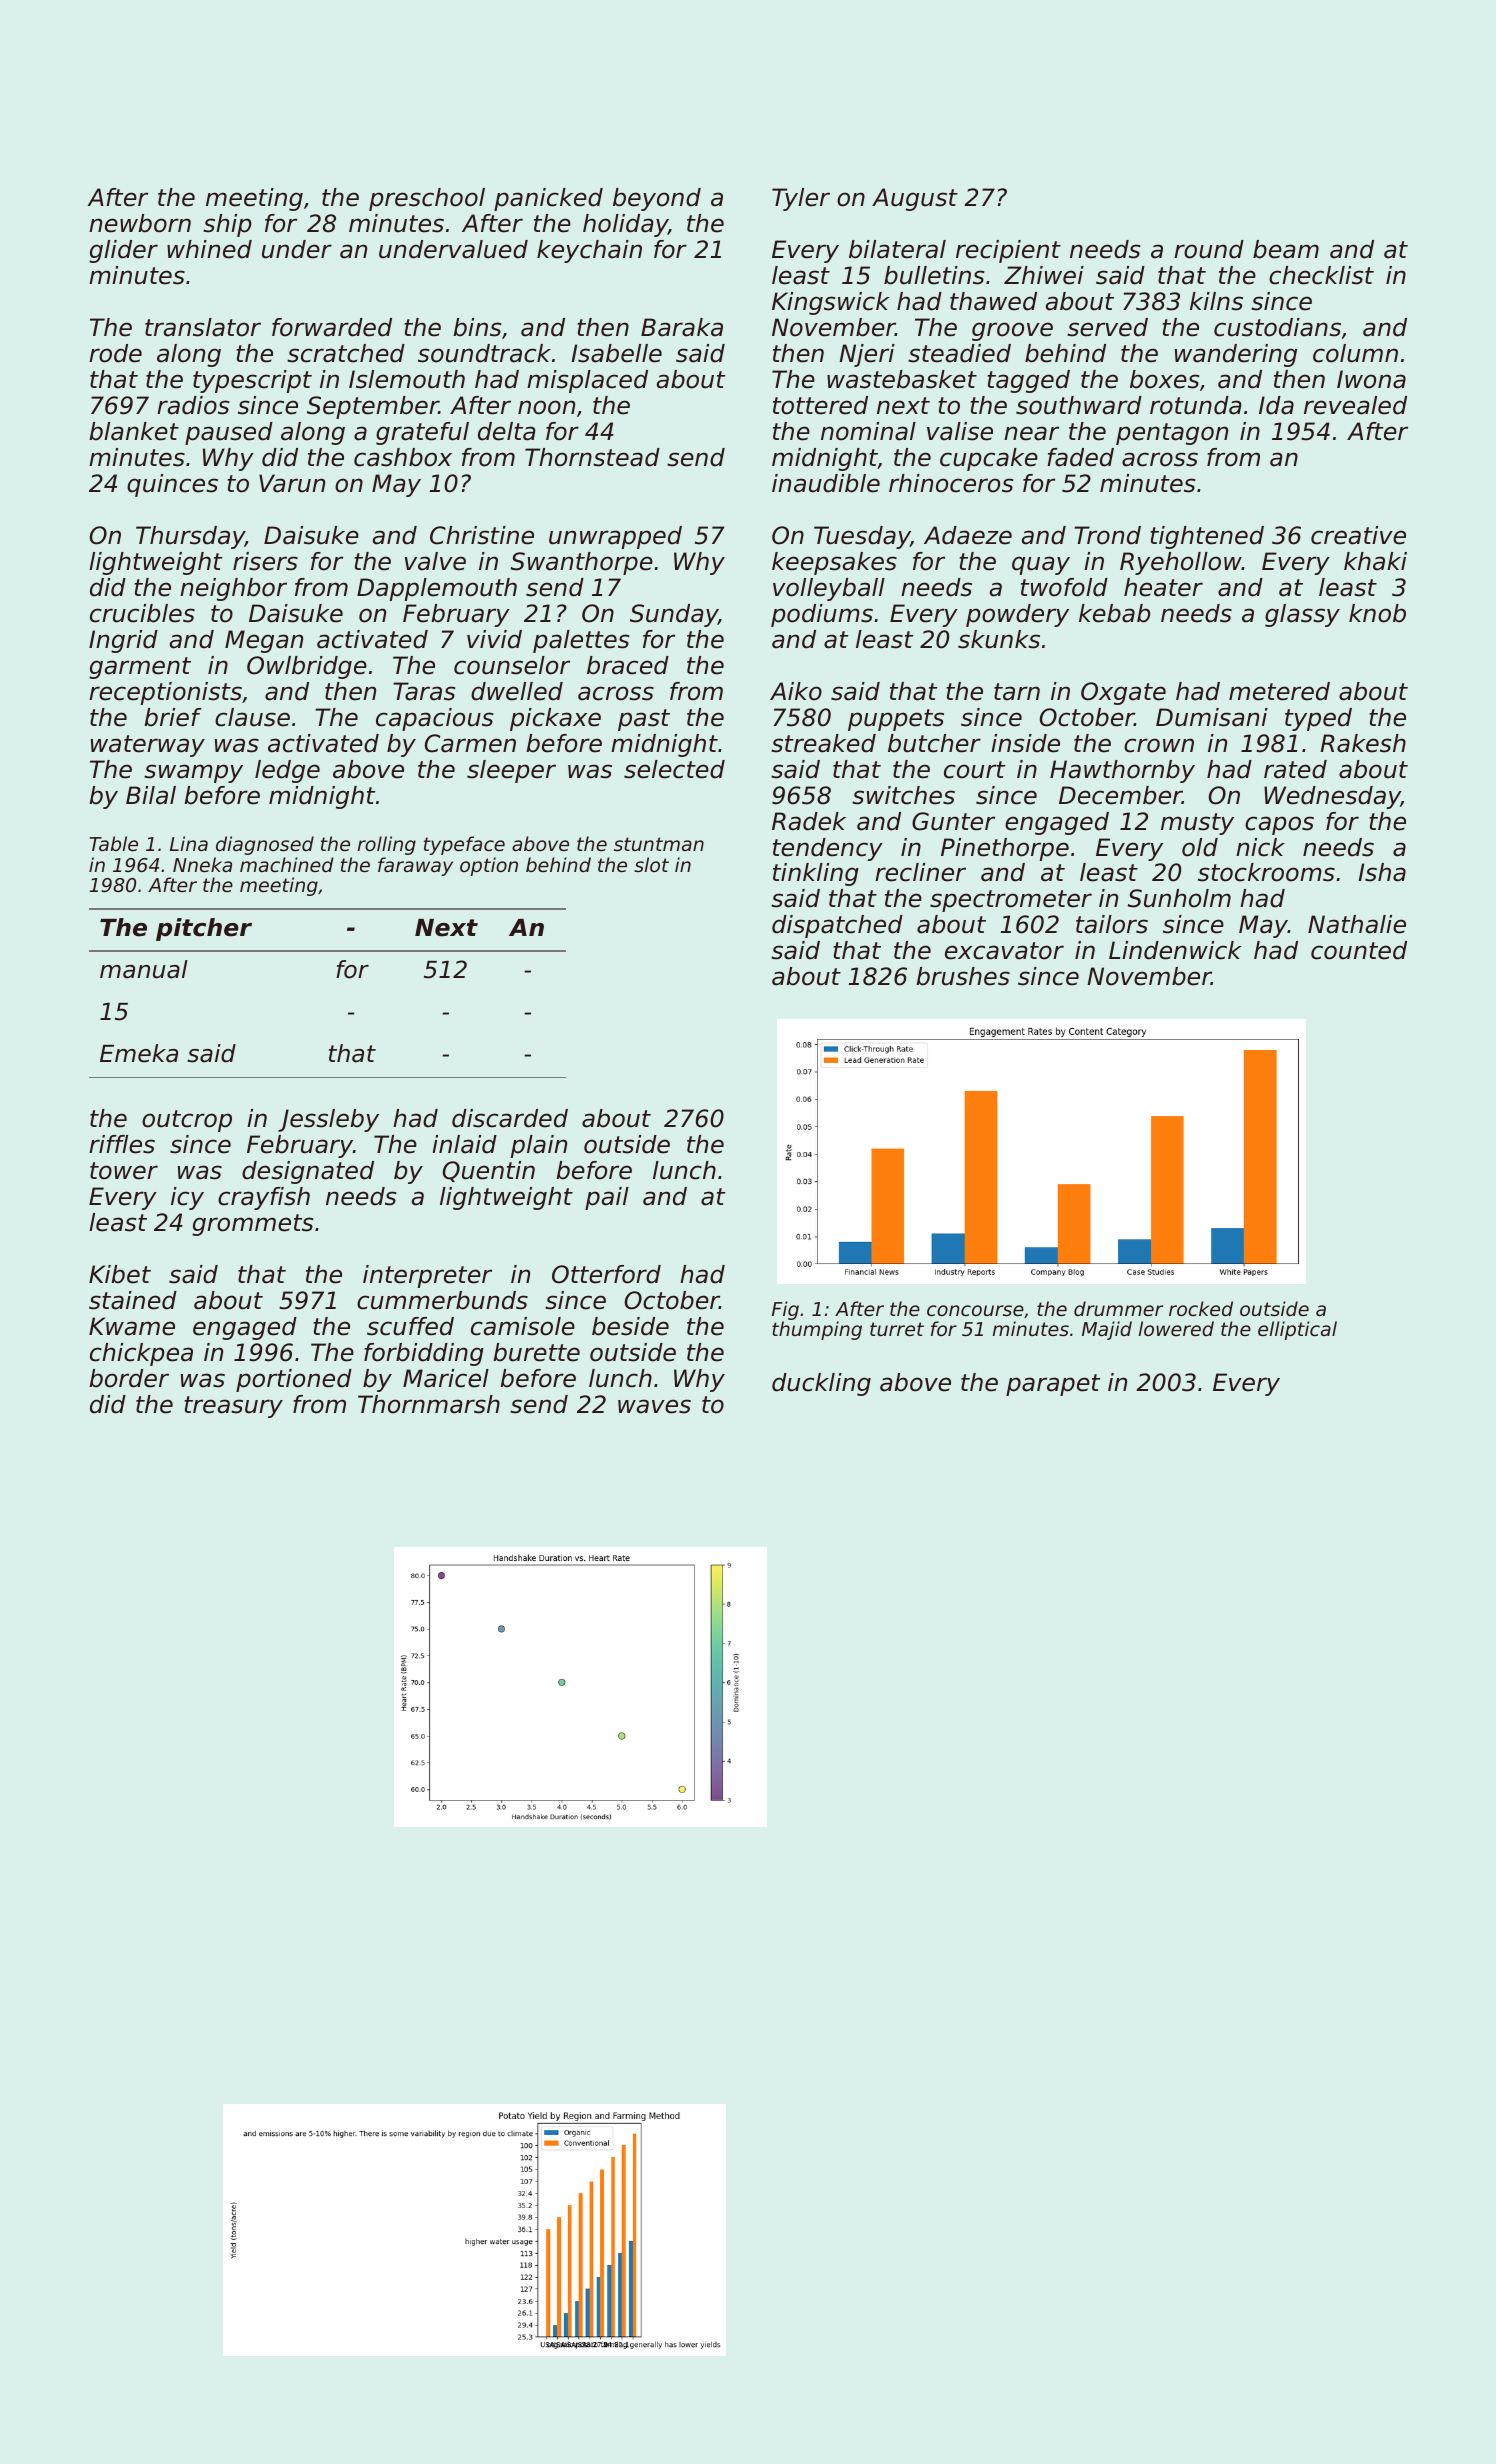 The image size is (1496, 2464). What do you see at coordinates (801, 199) in the screenshot?
I see `Tyler` at bounding box center [801, 199].
